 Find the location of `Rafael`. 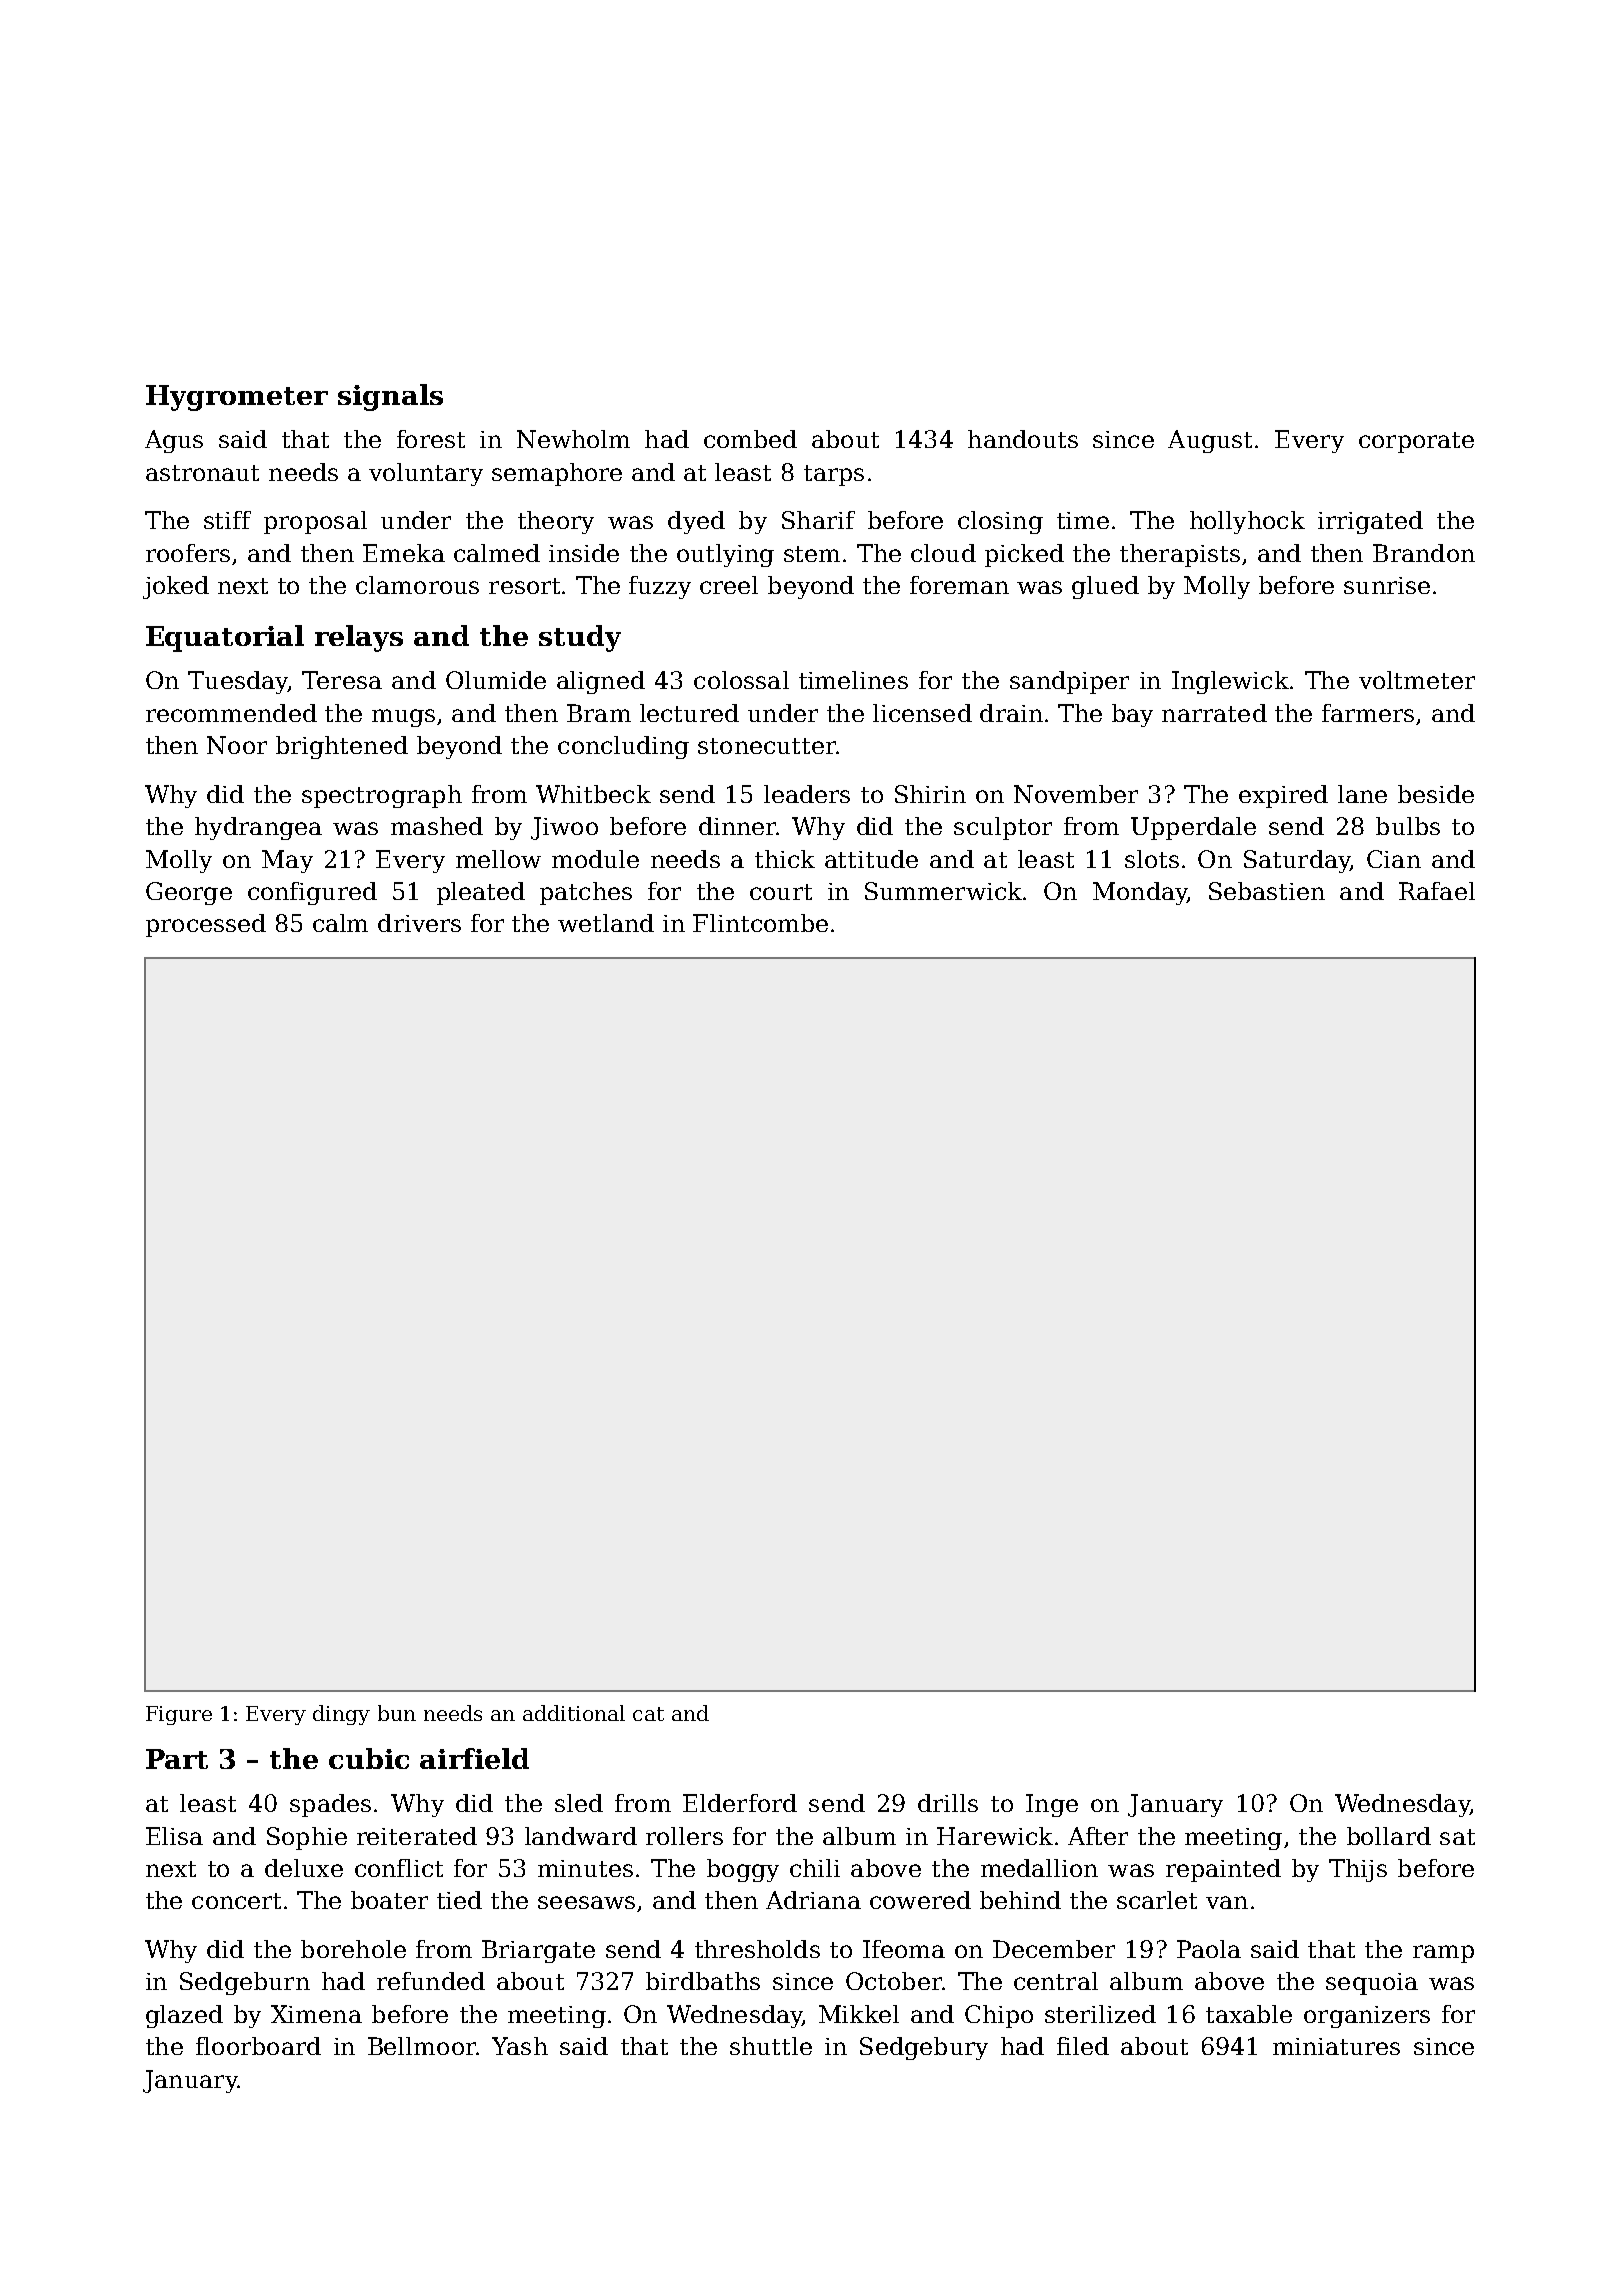

Rafael is located at coordinates (1437, 891).
